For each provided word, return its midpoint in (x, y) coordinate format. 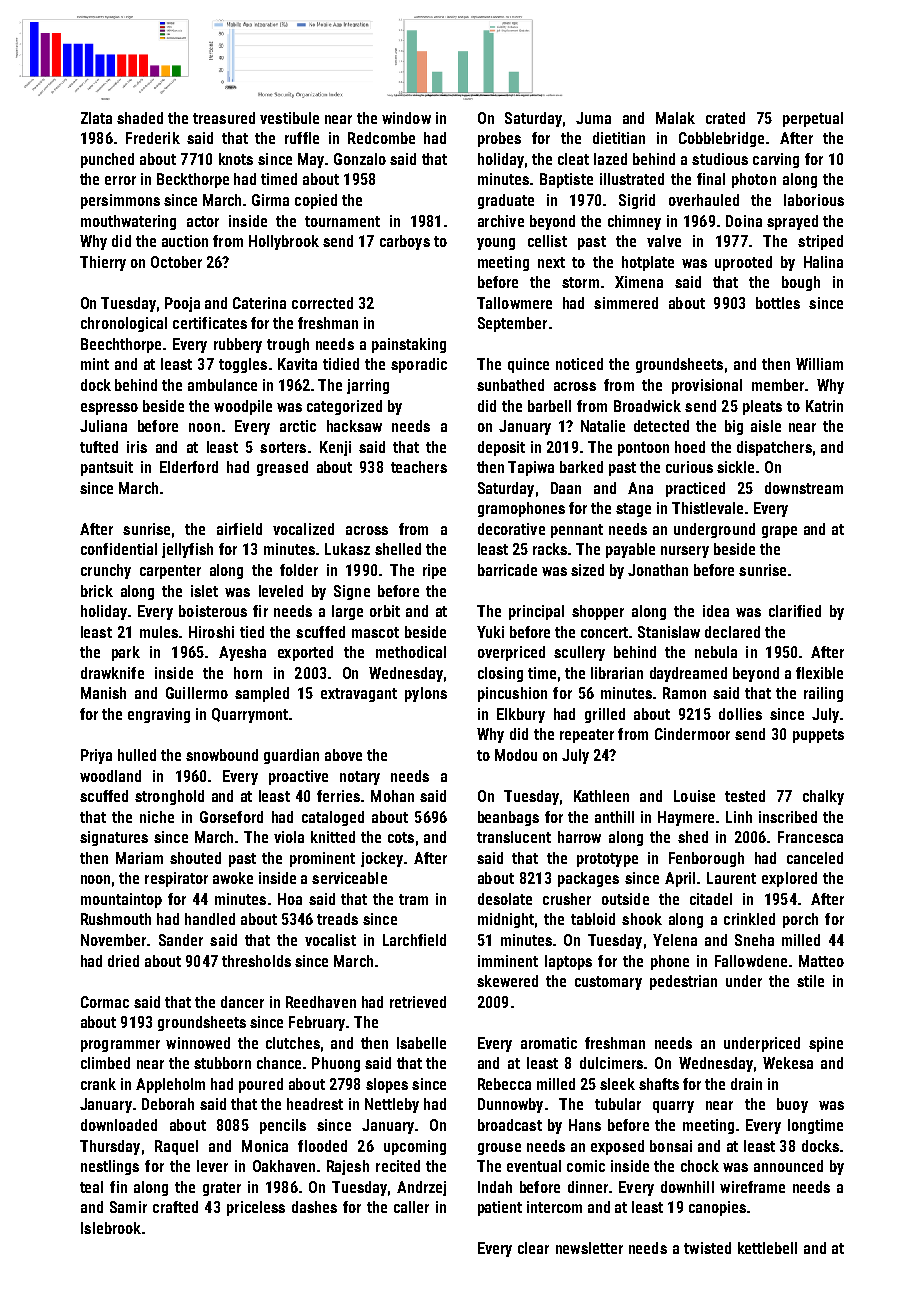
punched (107, 160)
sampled (262, 694)
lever (212, 1166)
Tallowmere (514, 303)
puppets (818, 736)
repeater (587, 736)
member (778, 385)
